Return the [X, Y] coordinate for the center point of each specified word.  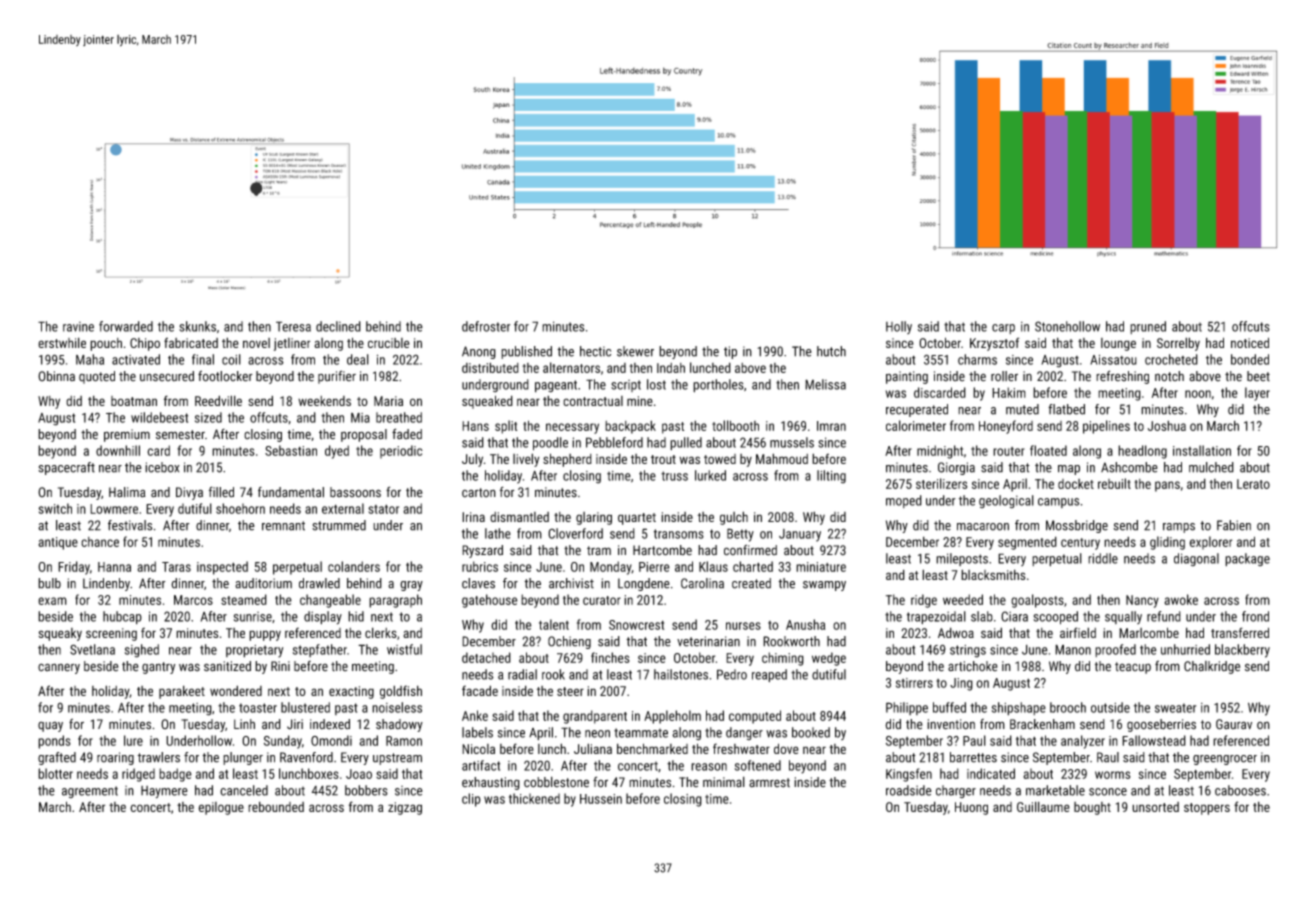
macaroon [983, 527]
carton [479, 493]
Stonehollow [1067, 326]
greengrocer [1225, 760]
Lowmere [114, 509]
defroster [486, 326]
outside [1110, 707]
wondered [236, 690]
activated [136, 359]
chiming [783, 659]
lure [133, 740]
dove [786, 748]
